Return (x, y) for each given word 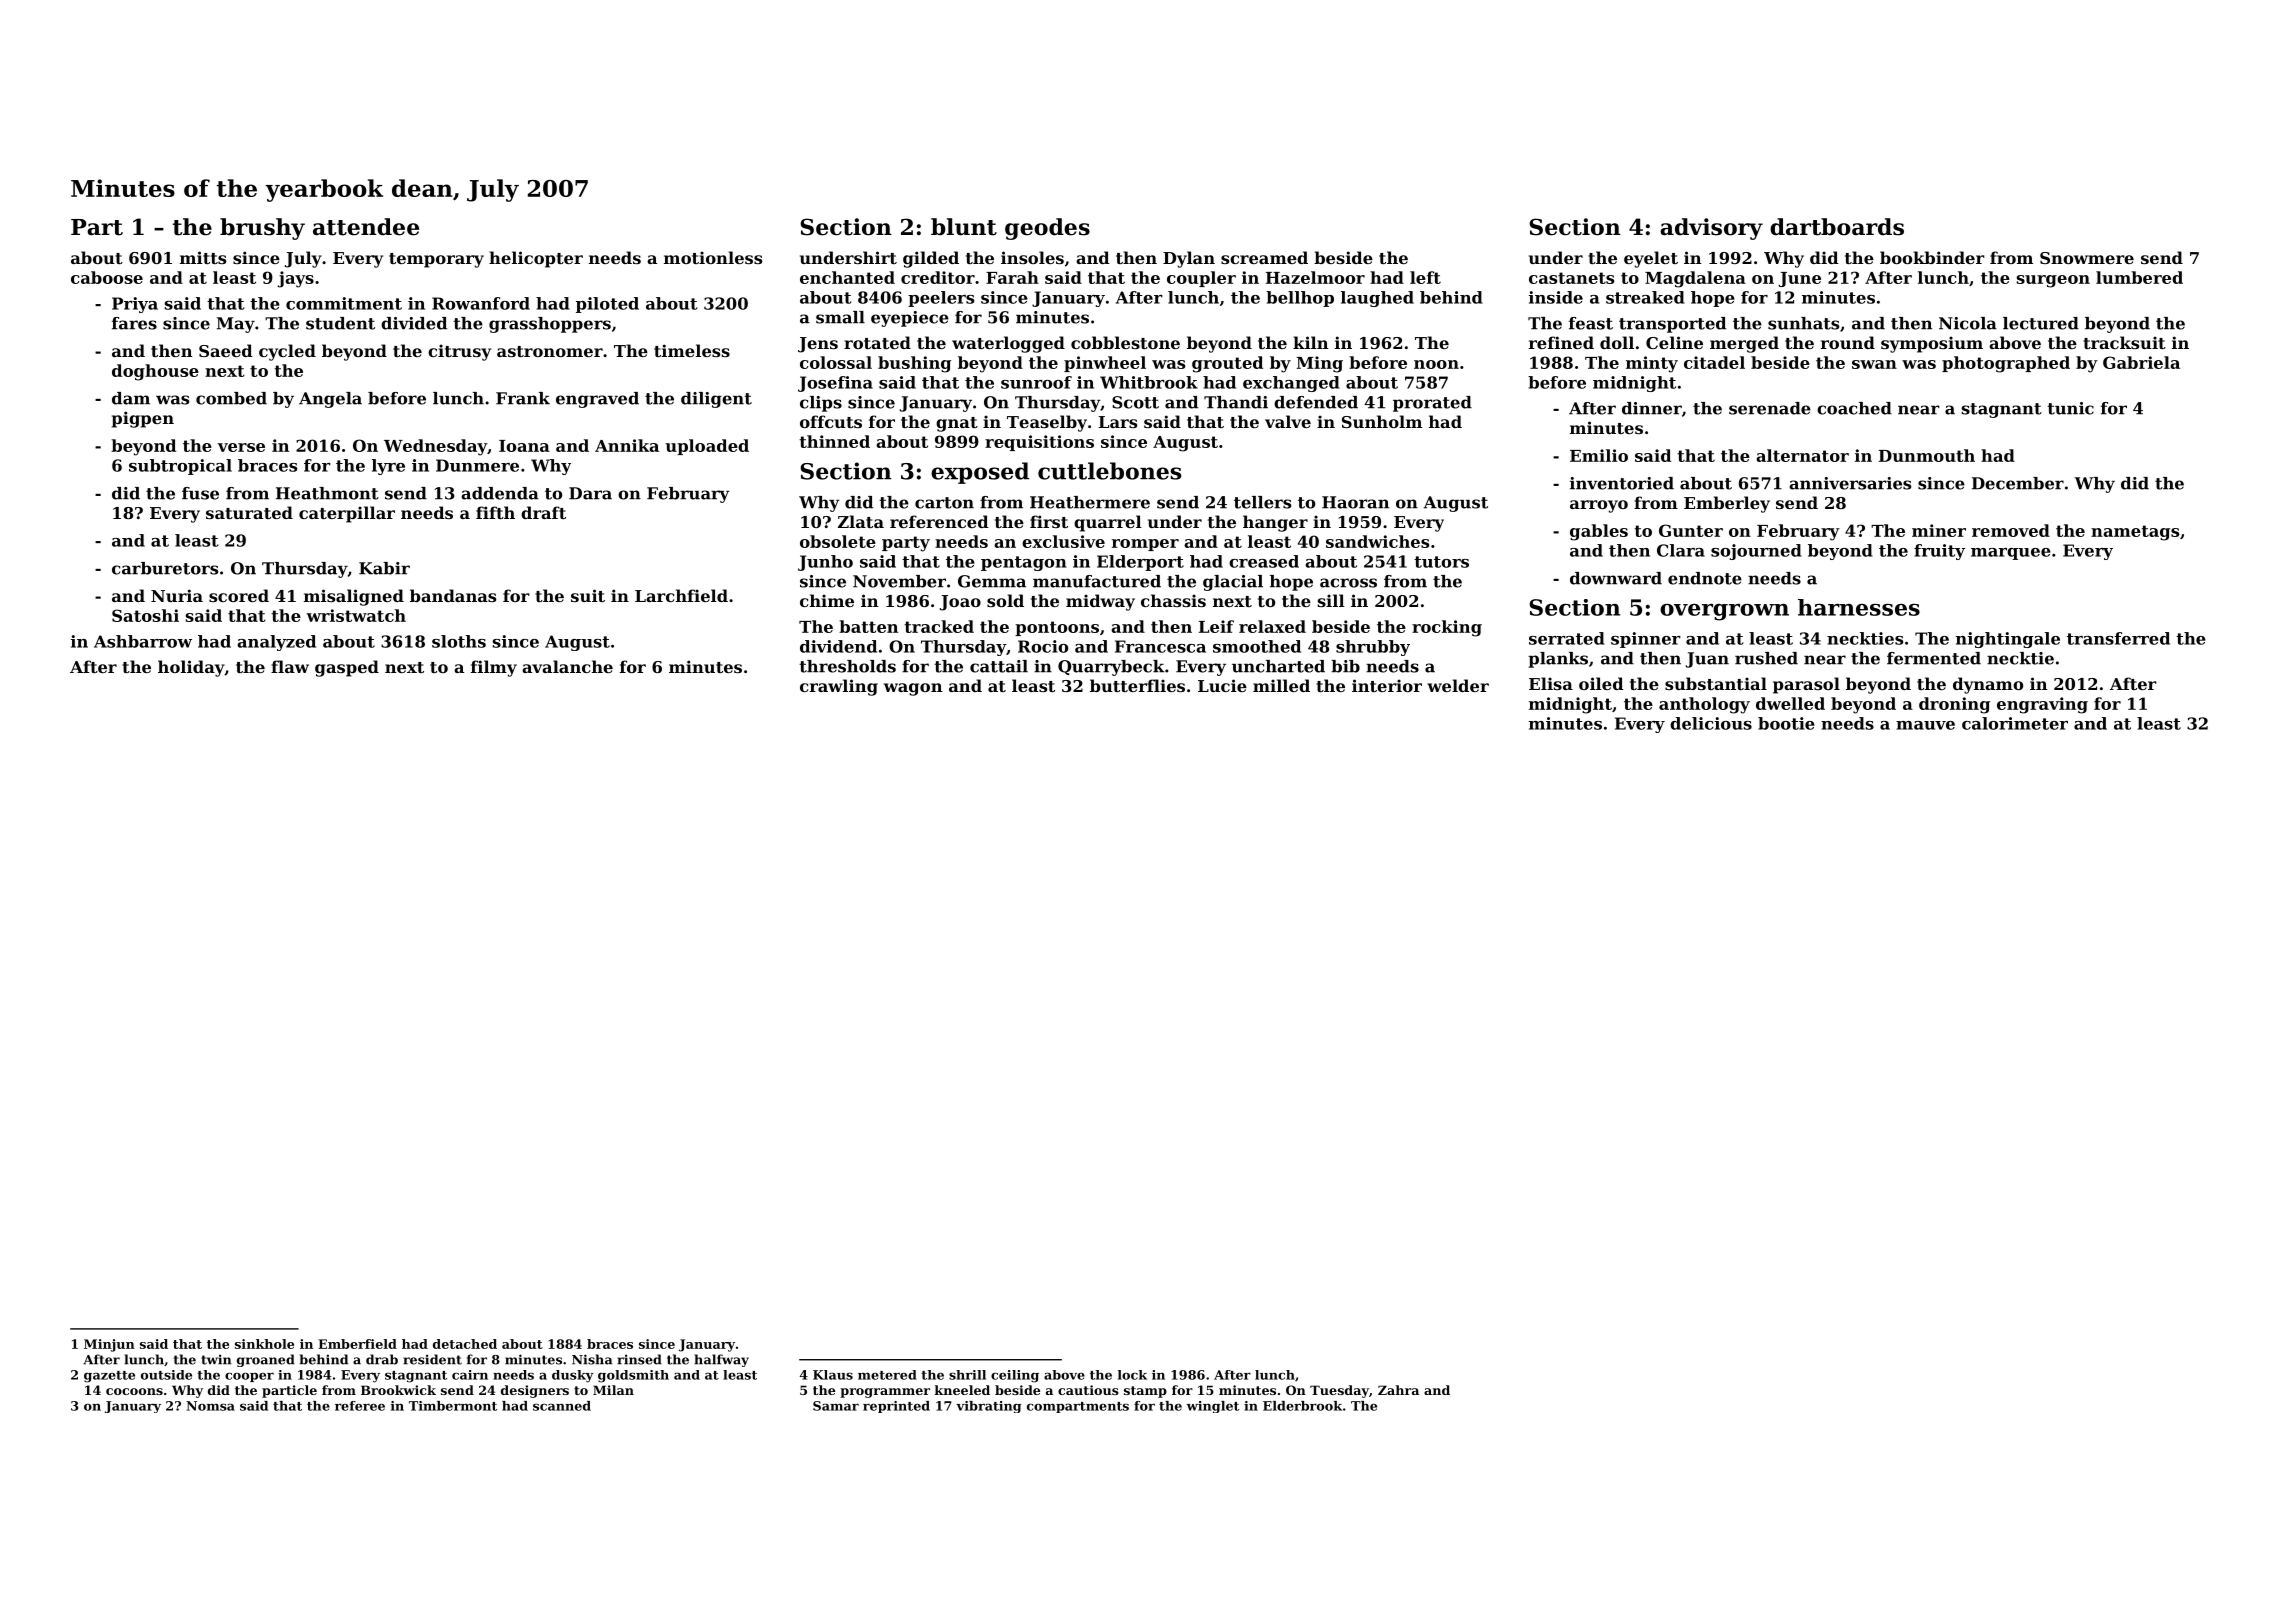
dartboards (1837, 227)
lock (1132, 1375)
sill (1331, 600)
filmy (494, 668)
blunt (964, 227)
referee (360, 1406)
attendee (366, 227)
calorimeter (2015, 723)
